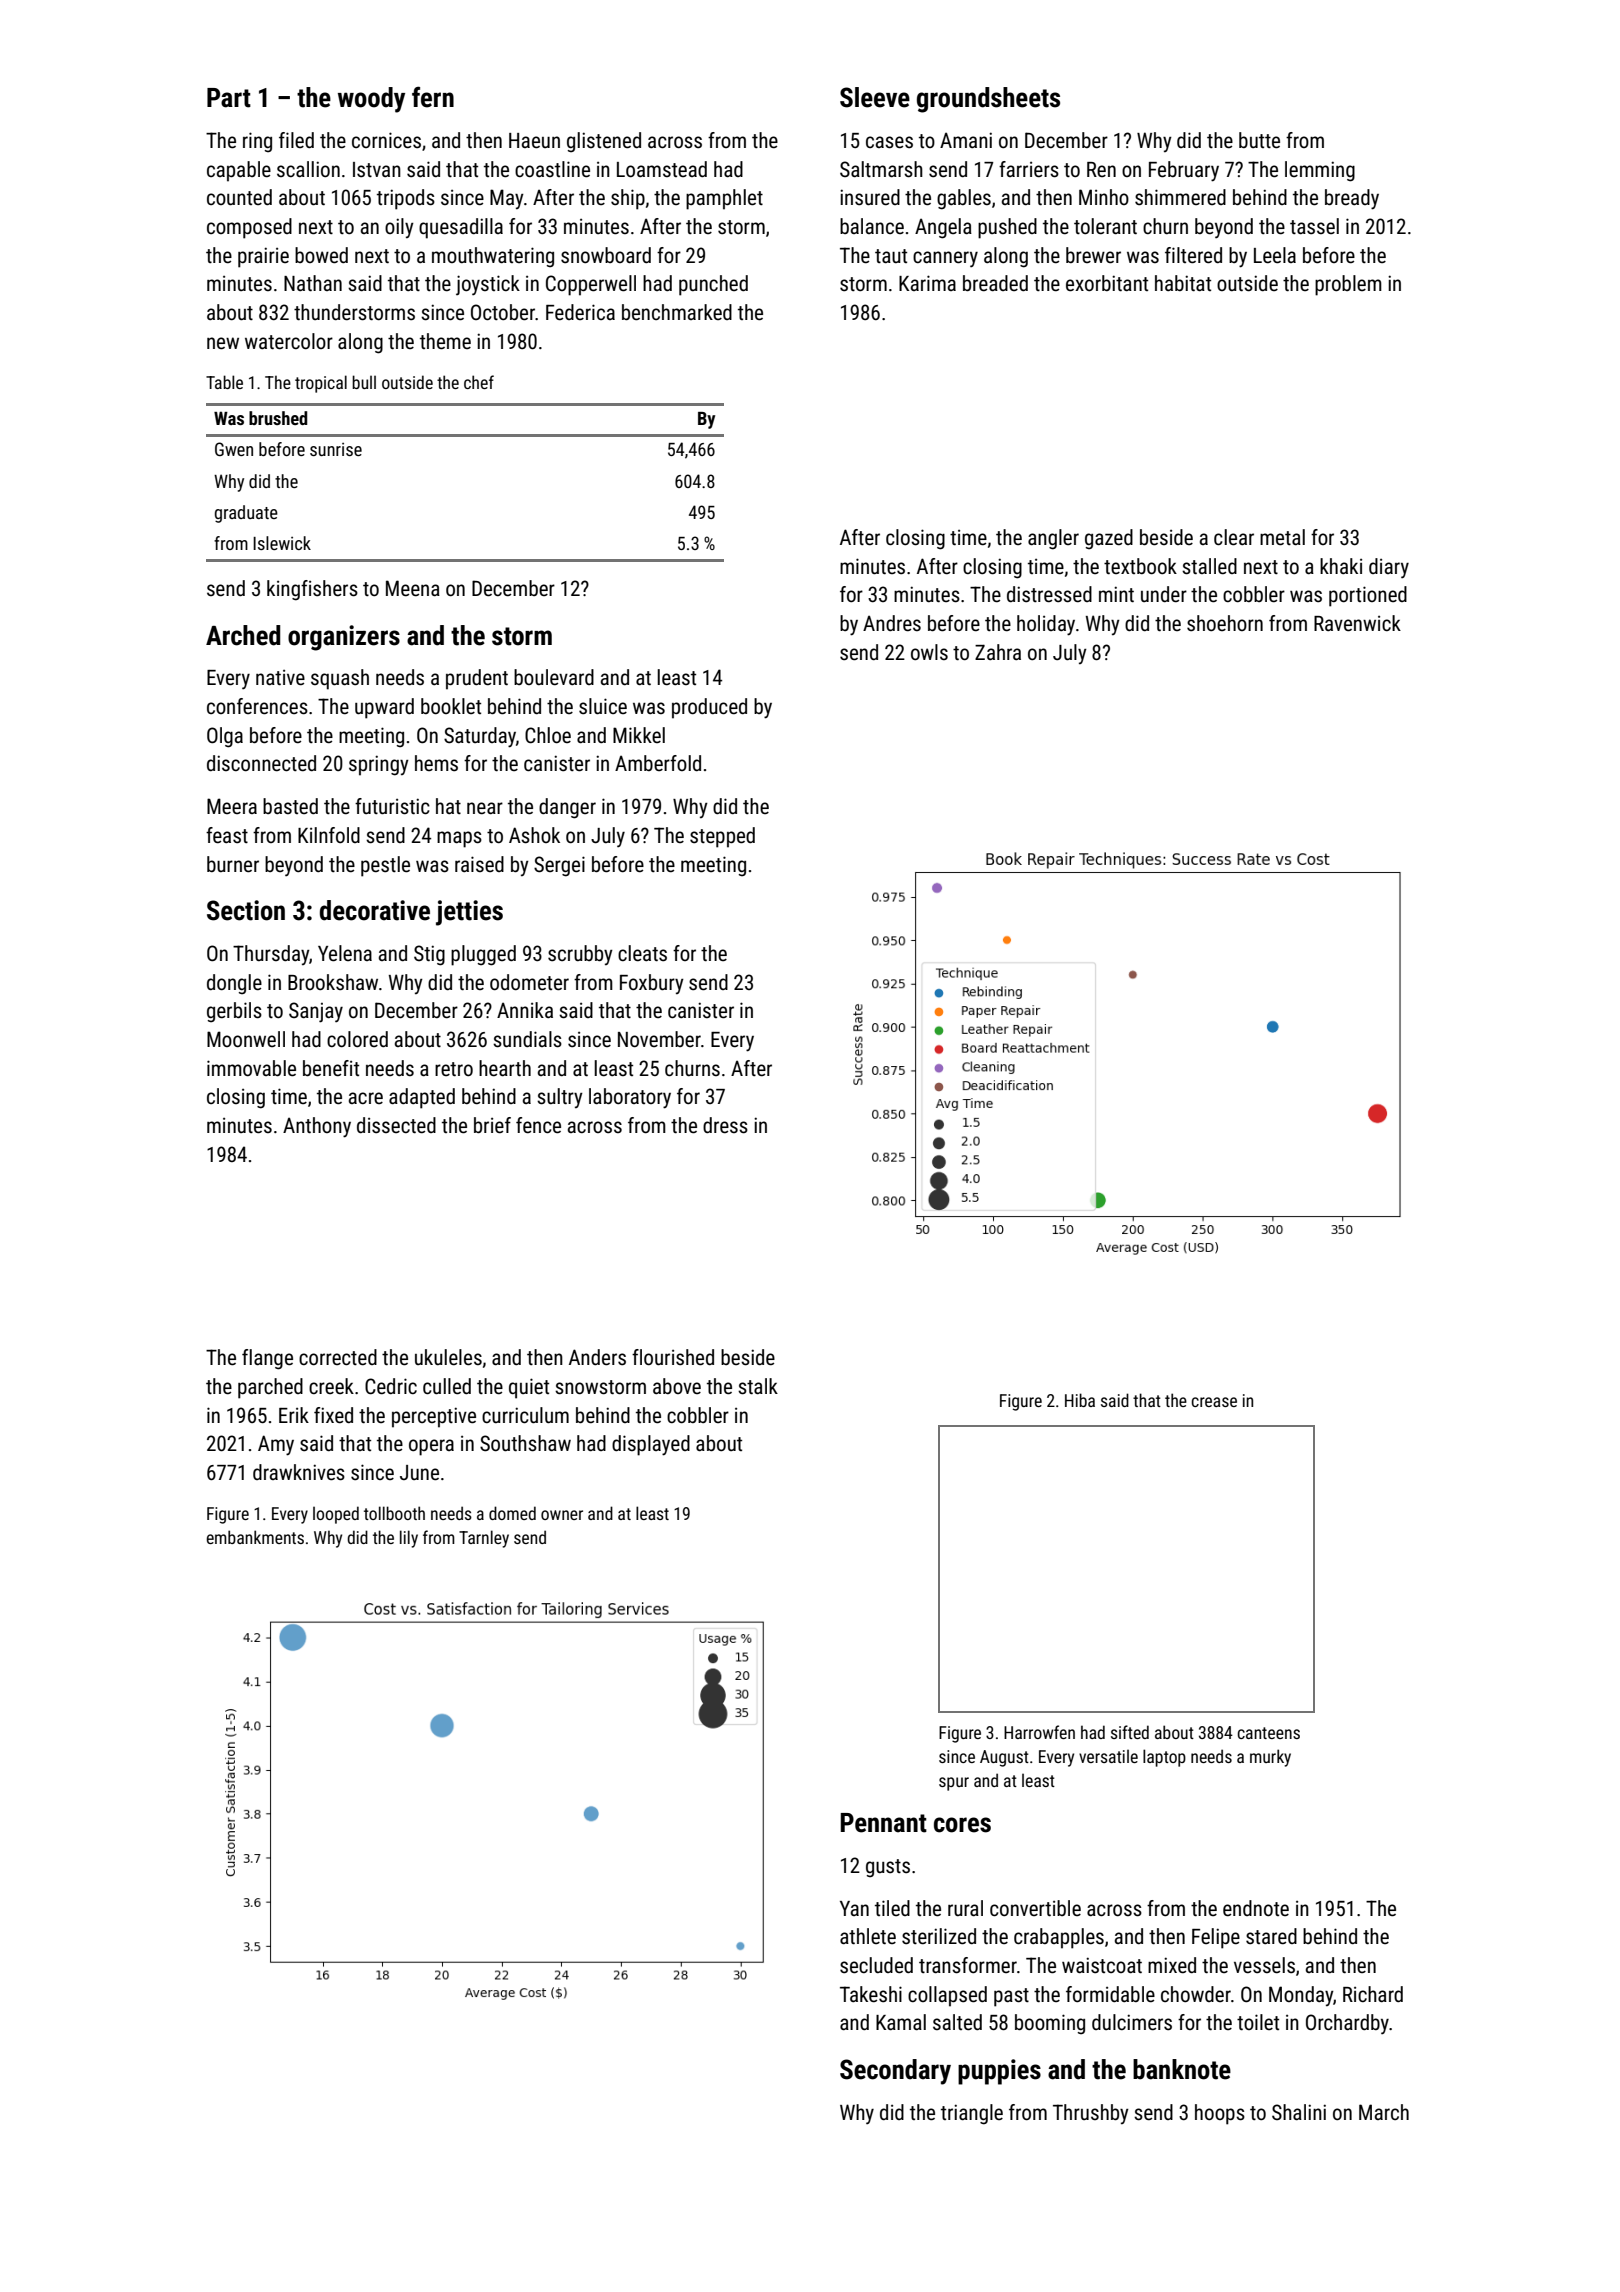  What do you see at coordinates (662, 169) in the image?
I see `Loamstead` at bounding box center [662, 169].
